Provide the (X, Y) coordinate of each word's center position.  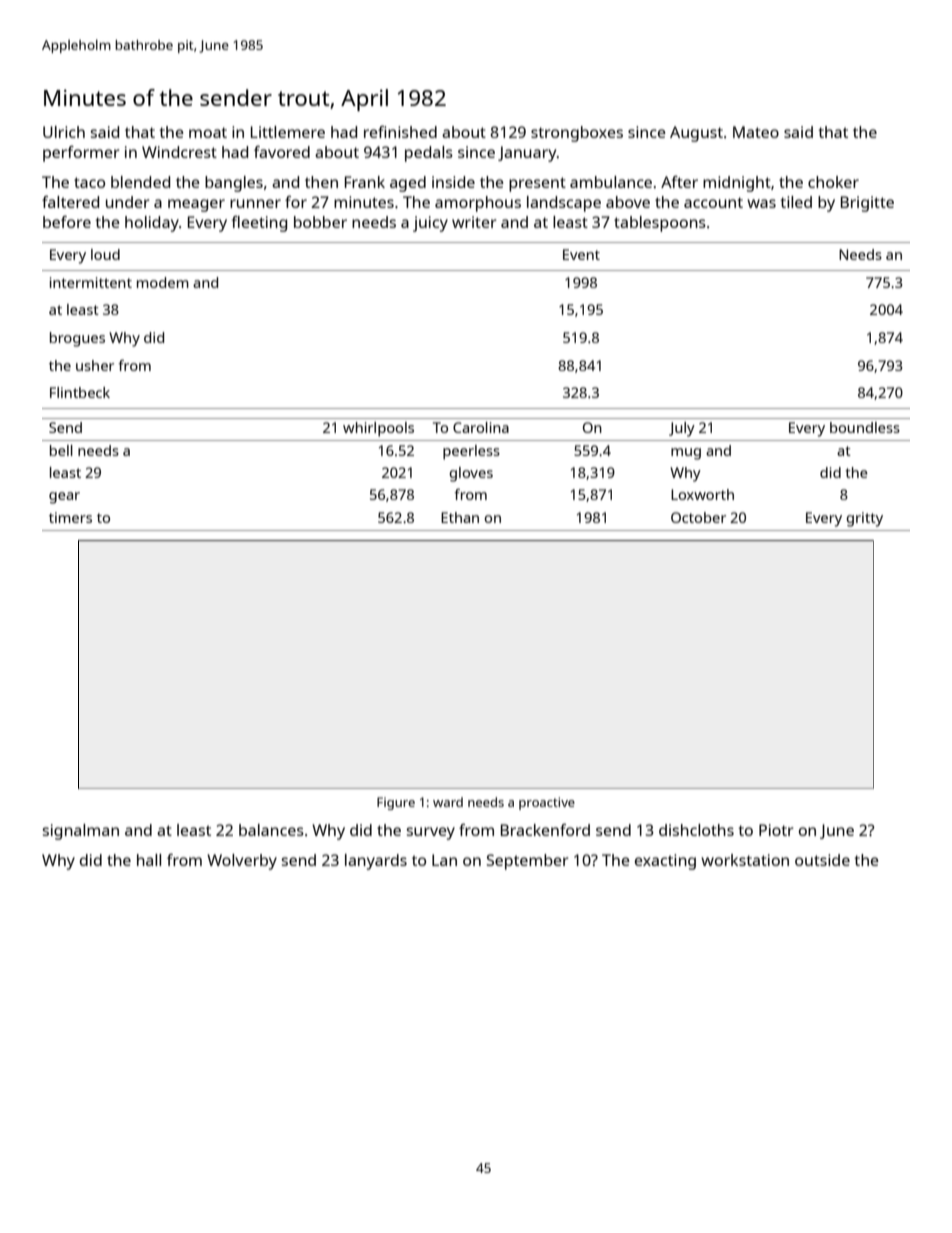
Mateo (756, 132)
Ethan (460, 517)
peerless (471, 452)
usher (95, 365)
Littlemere (288, 132)
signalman (80, 832)
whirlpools (378, 429)
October (698, 517)
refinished (400, 132)
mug (686, 454)
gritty (864, 519)
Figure (396, 803)
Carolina (481, 427)
